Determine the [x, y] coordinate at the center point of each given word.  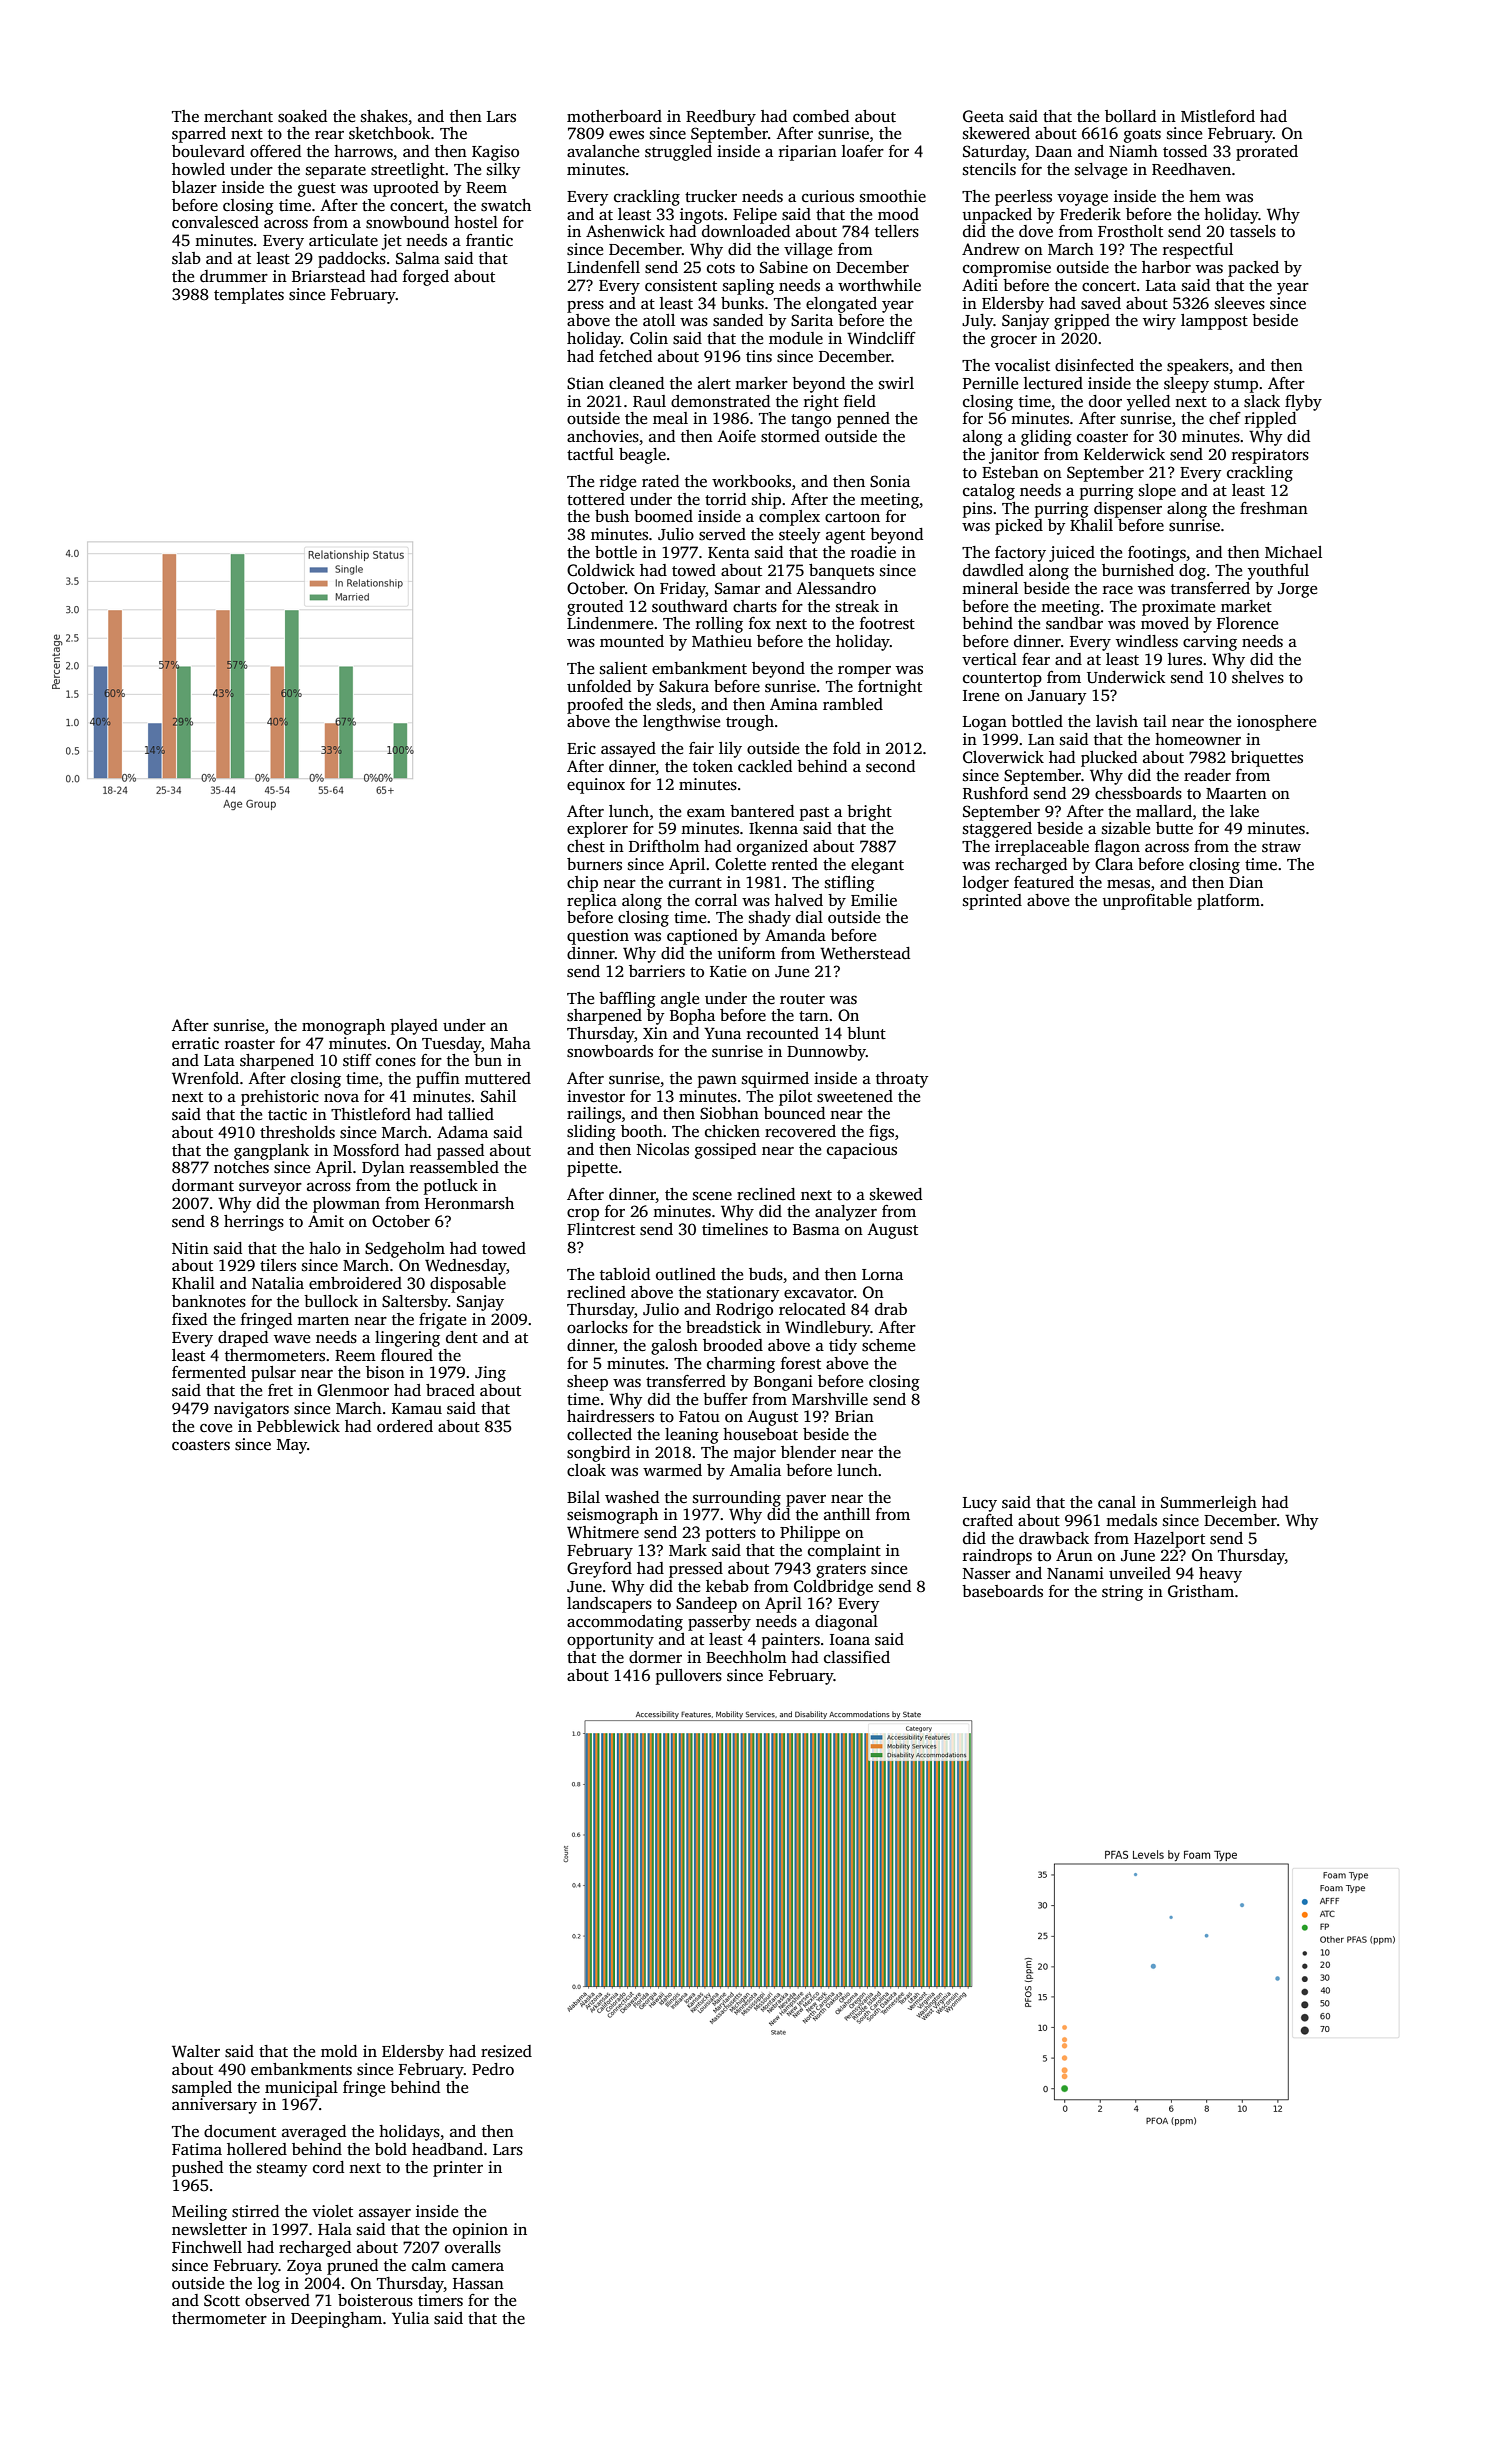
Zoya [304, 2267]
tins [759, 356]
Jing [490, 1374]
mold [339, 2051]
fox [760, 623]
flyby [1303, 403]
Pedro [493, 2069]
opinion [480, 2231]
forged [426, 278]
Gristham [1201, 1591]
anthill [847, 1514]
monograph [343, 1027]
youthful [1278, 572]
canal [1117, 1502]
